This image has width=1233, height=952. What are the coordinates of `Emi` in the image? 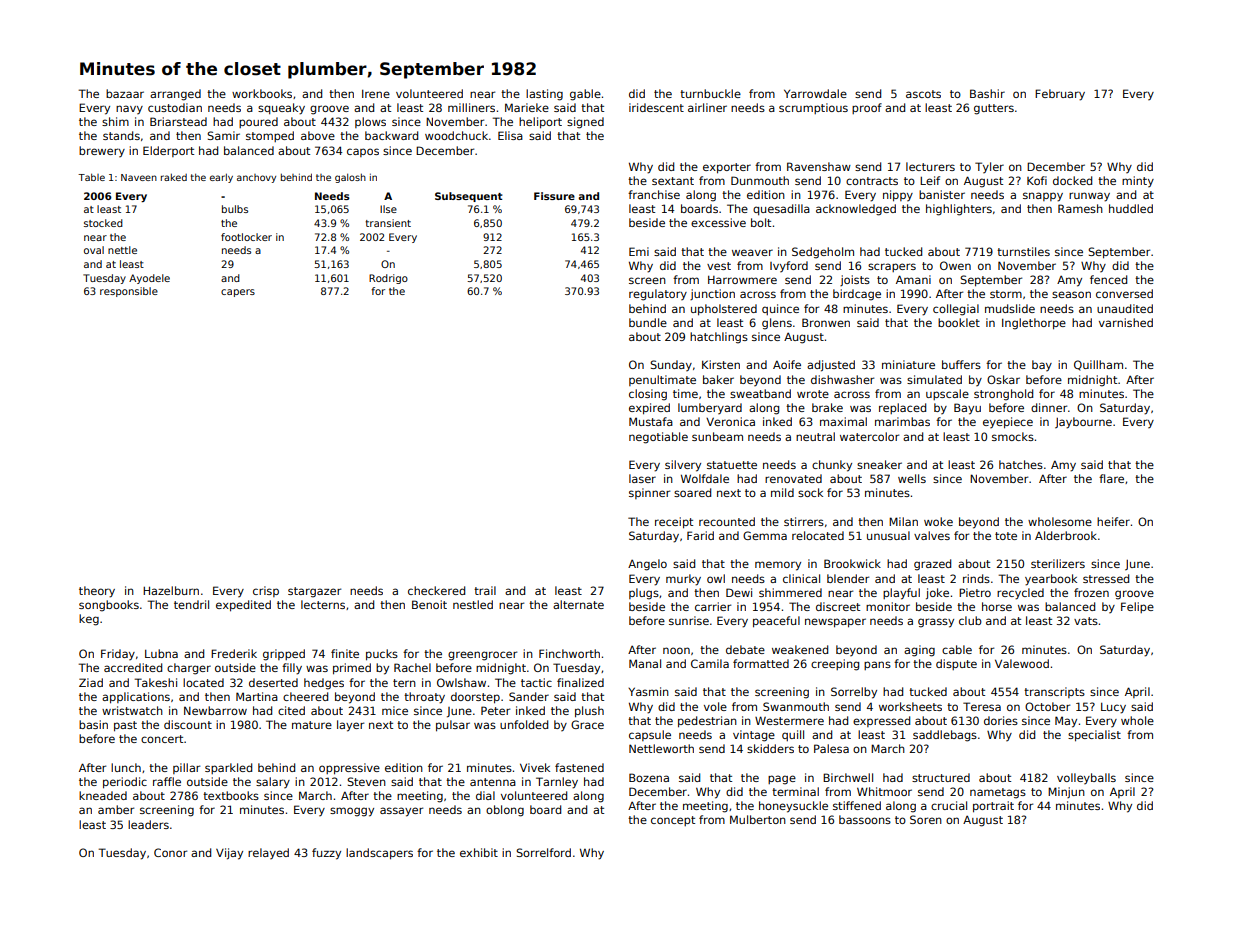 It's located at (639, 251).
